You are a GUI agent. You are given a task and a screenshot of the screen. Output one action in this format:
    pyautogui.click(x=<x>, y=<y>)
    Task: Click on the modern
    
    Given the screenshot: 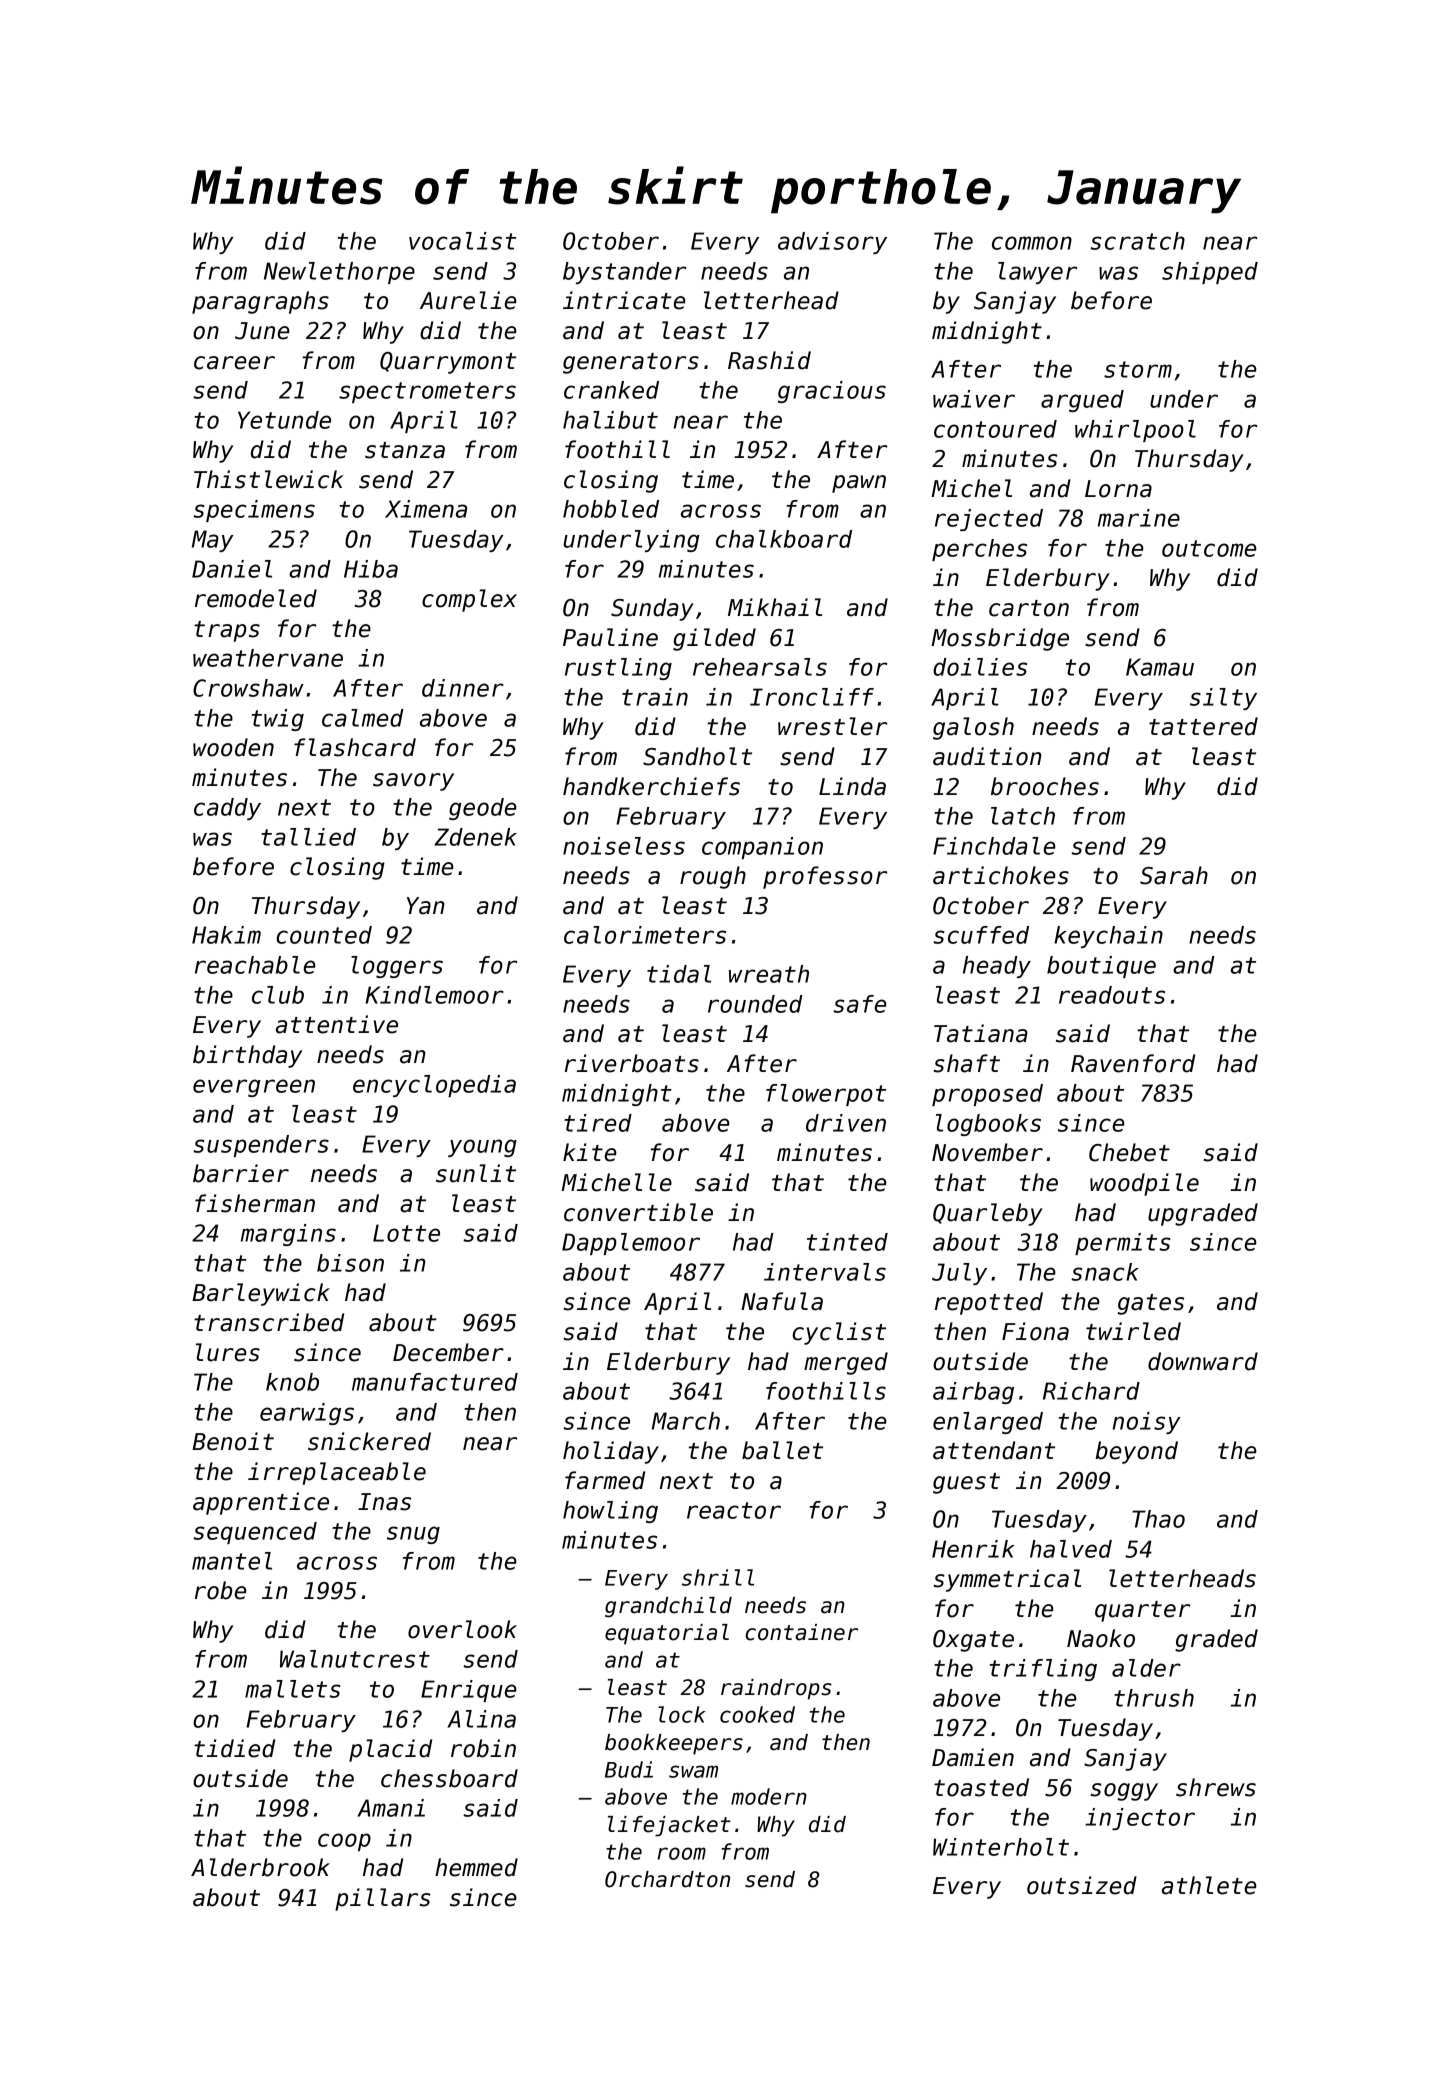 What is the action you would take?
    pyautogui.click(x=769, y=1796)
